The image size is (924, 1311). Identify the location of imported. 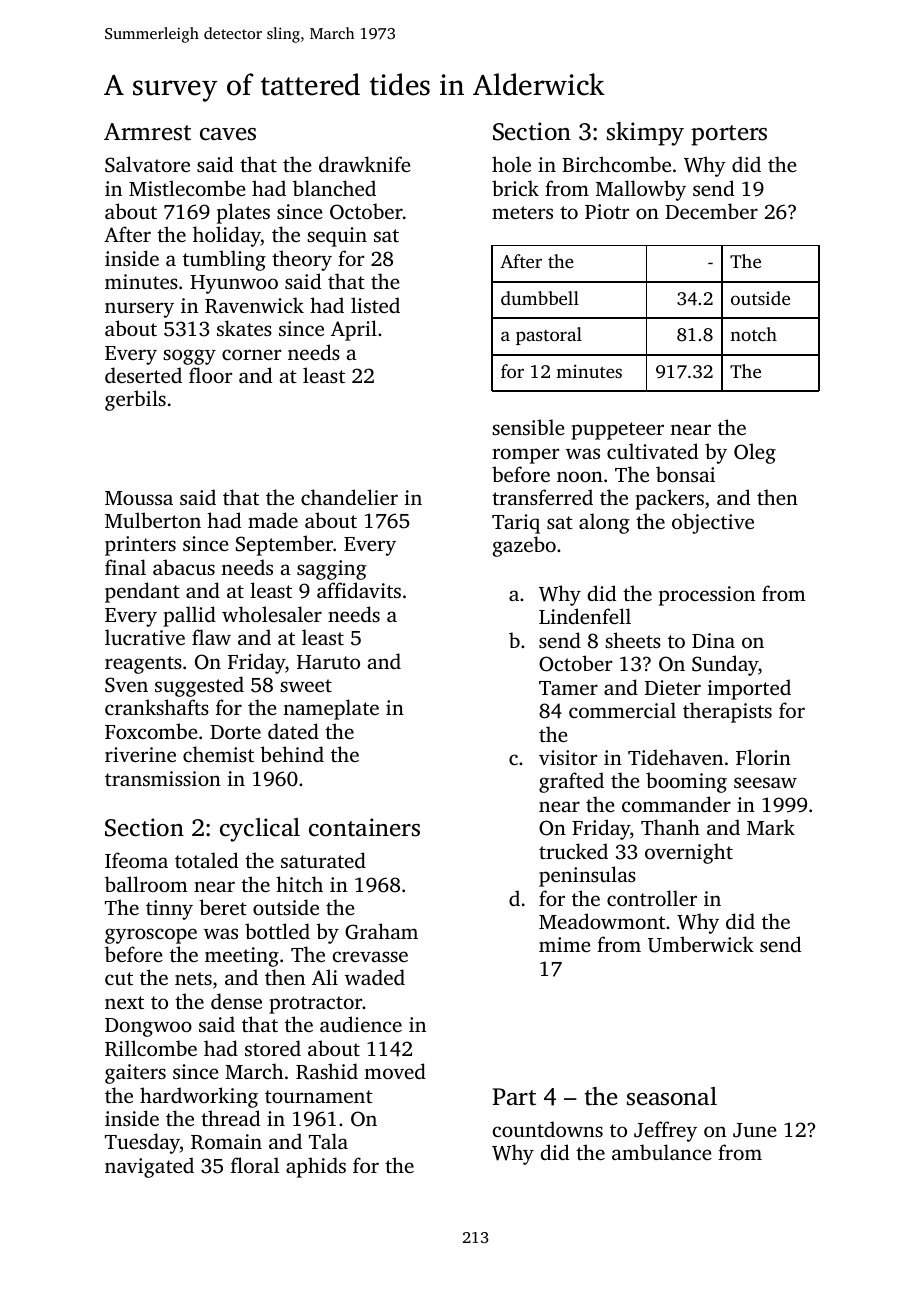
(749, 689).
